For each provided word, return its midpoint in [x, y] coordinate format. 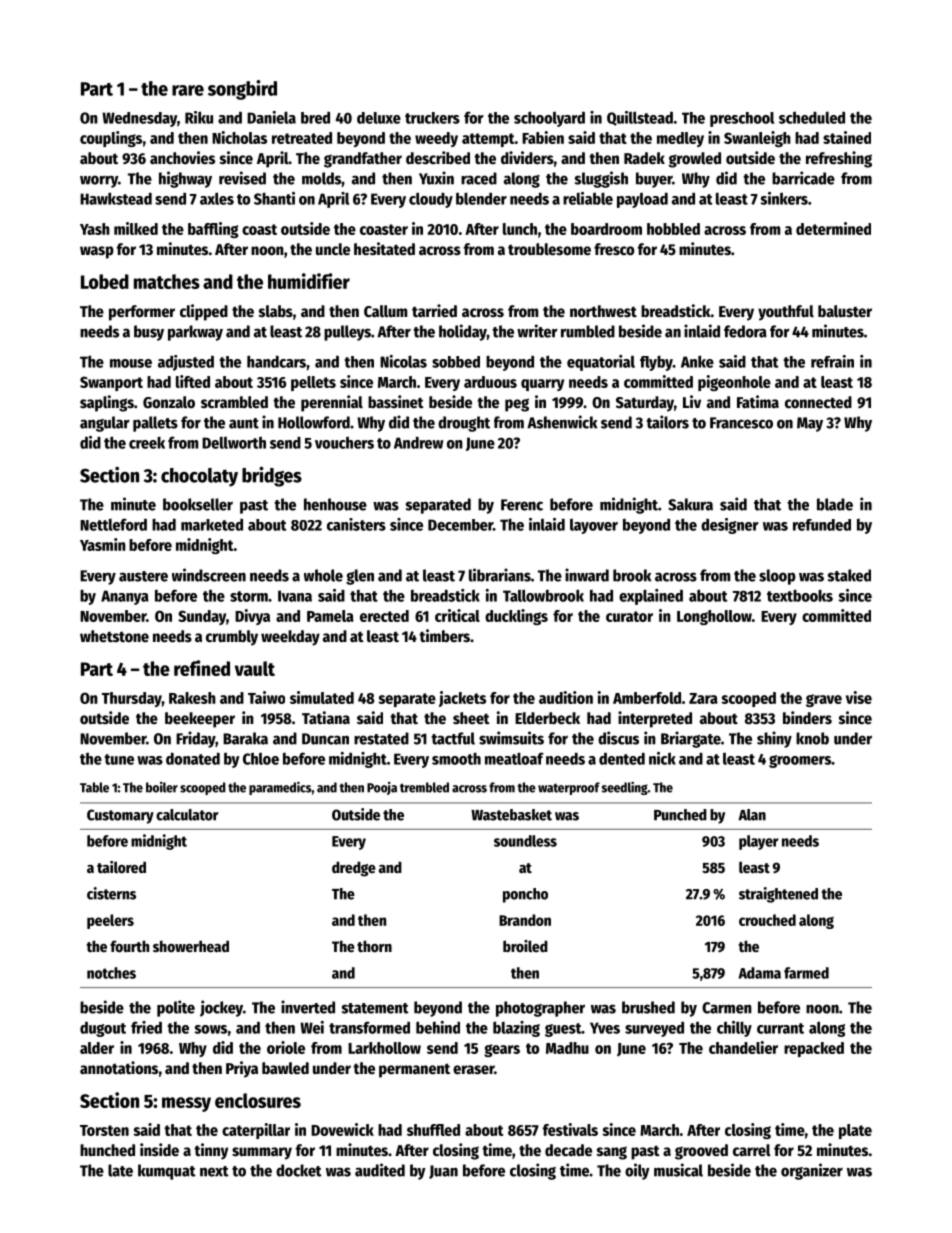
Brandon [525, 920]
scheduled [812, 117]
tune [119, 759]
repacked [814, 1049]
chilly [734, 1029]
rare [188, 90]
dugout [103, 1029]
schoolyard [549, 119]
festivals [570, 1129]
